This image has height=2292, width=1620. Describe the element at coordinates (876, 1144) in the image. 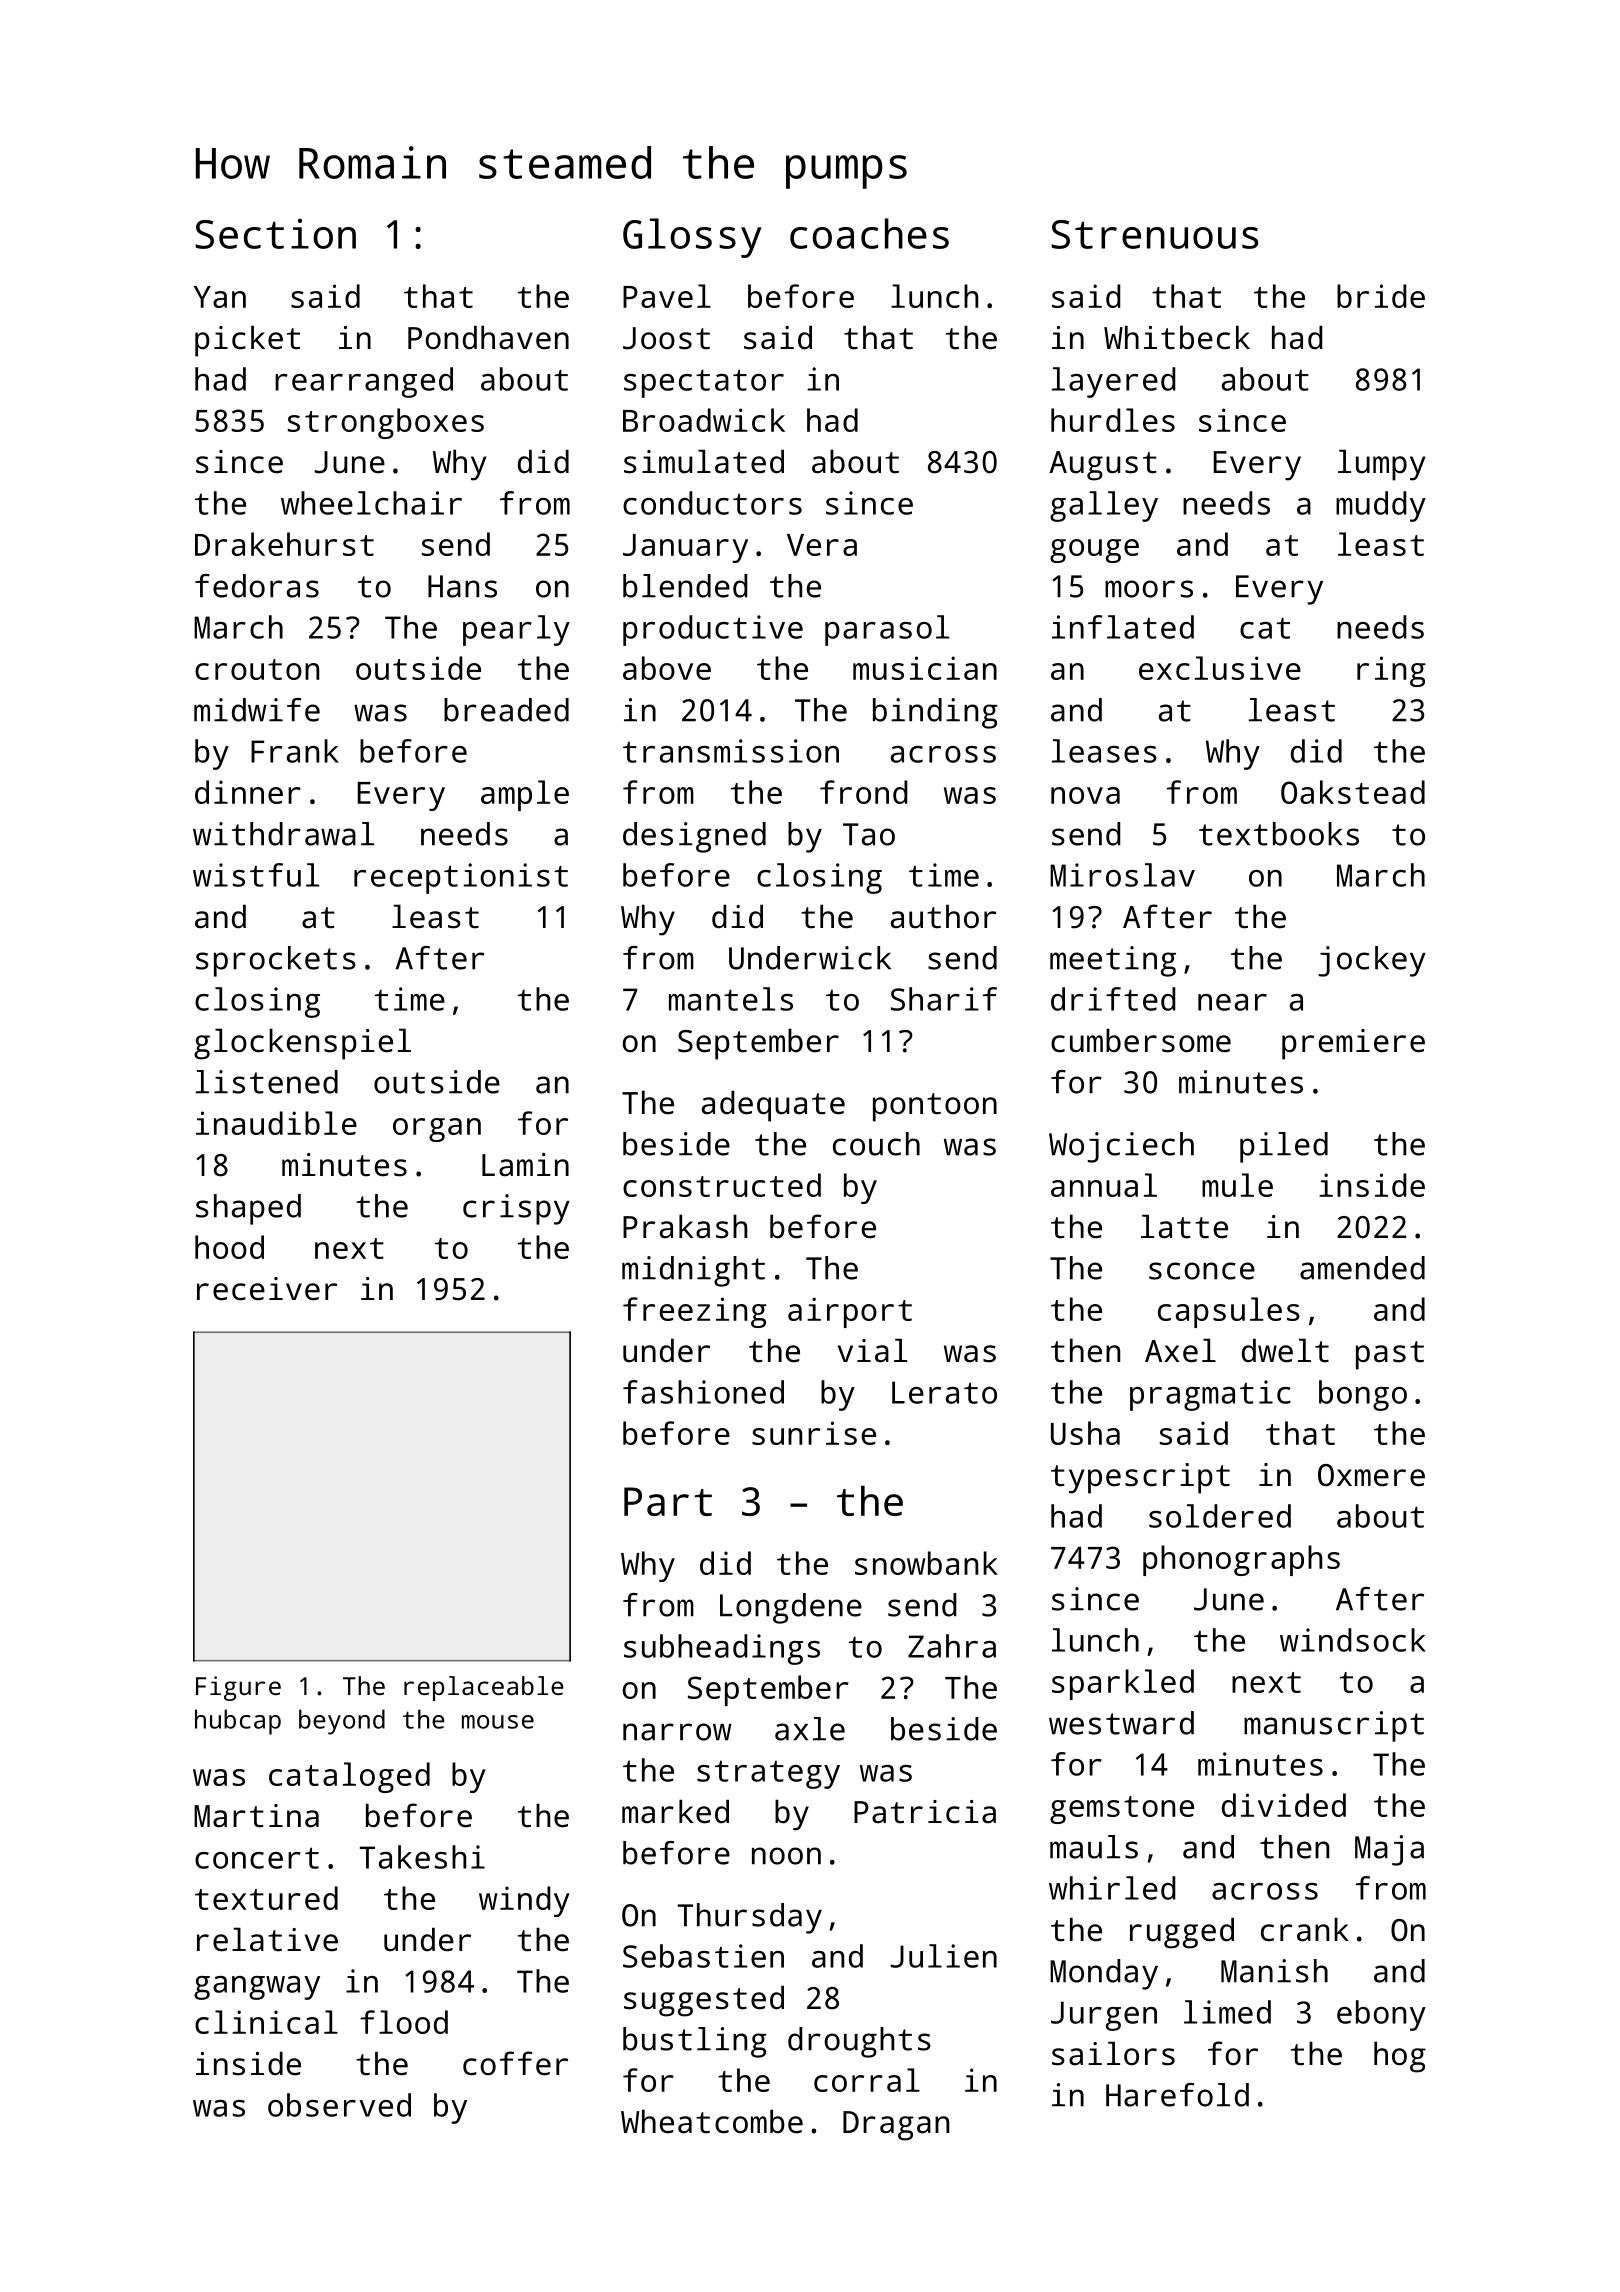

I see `couch` at that location.
